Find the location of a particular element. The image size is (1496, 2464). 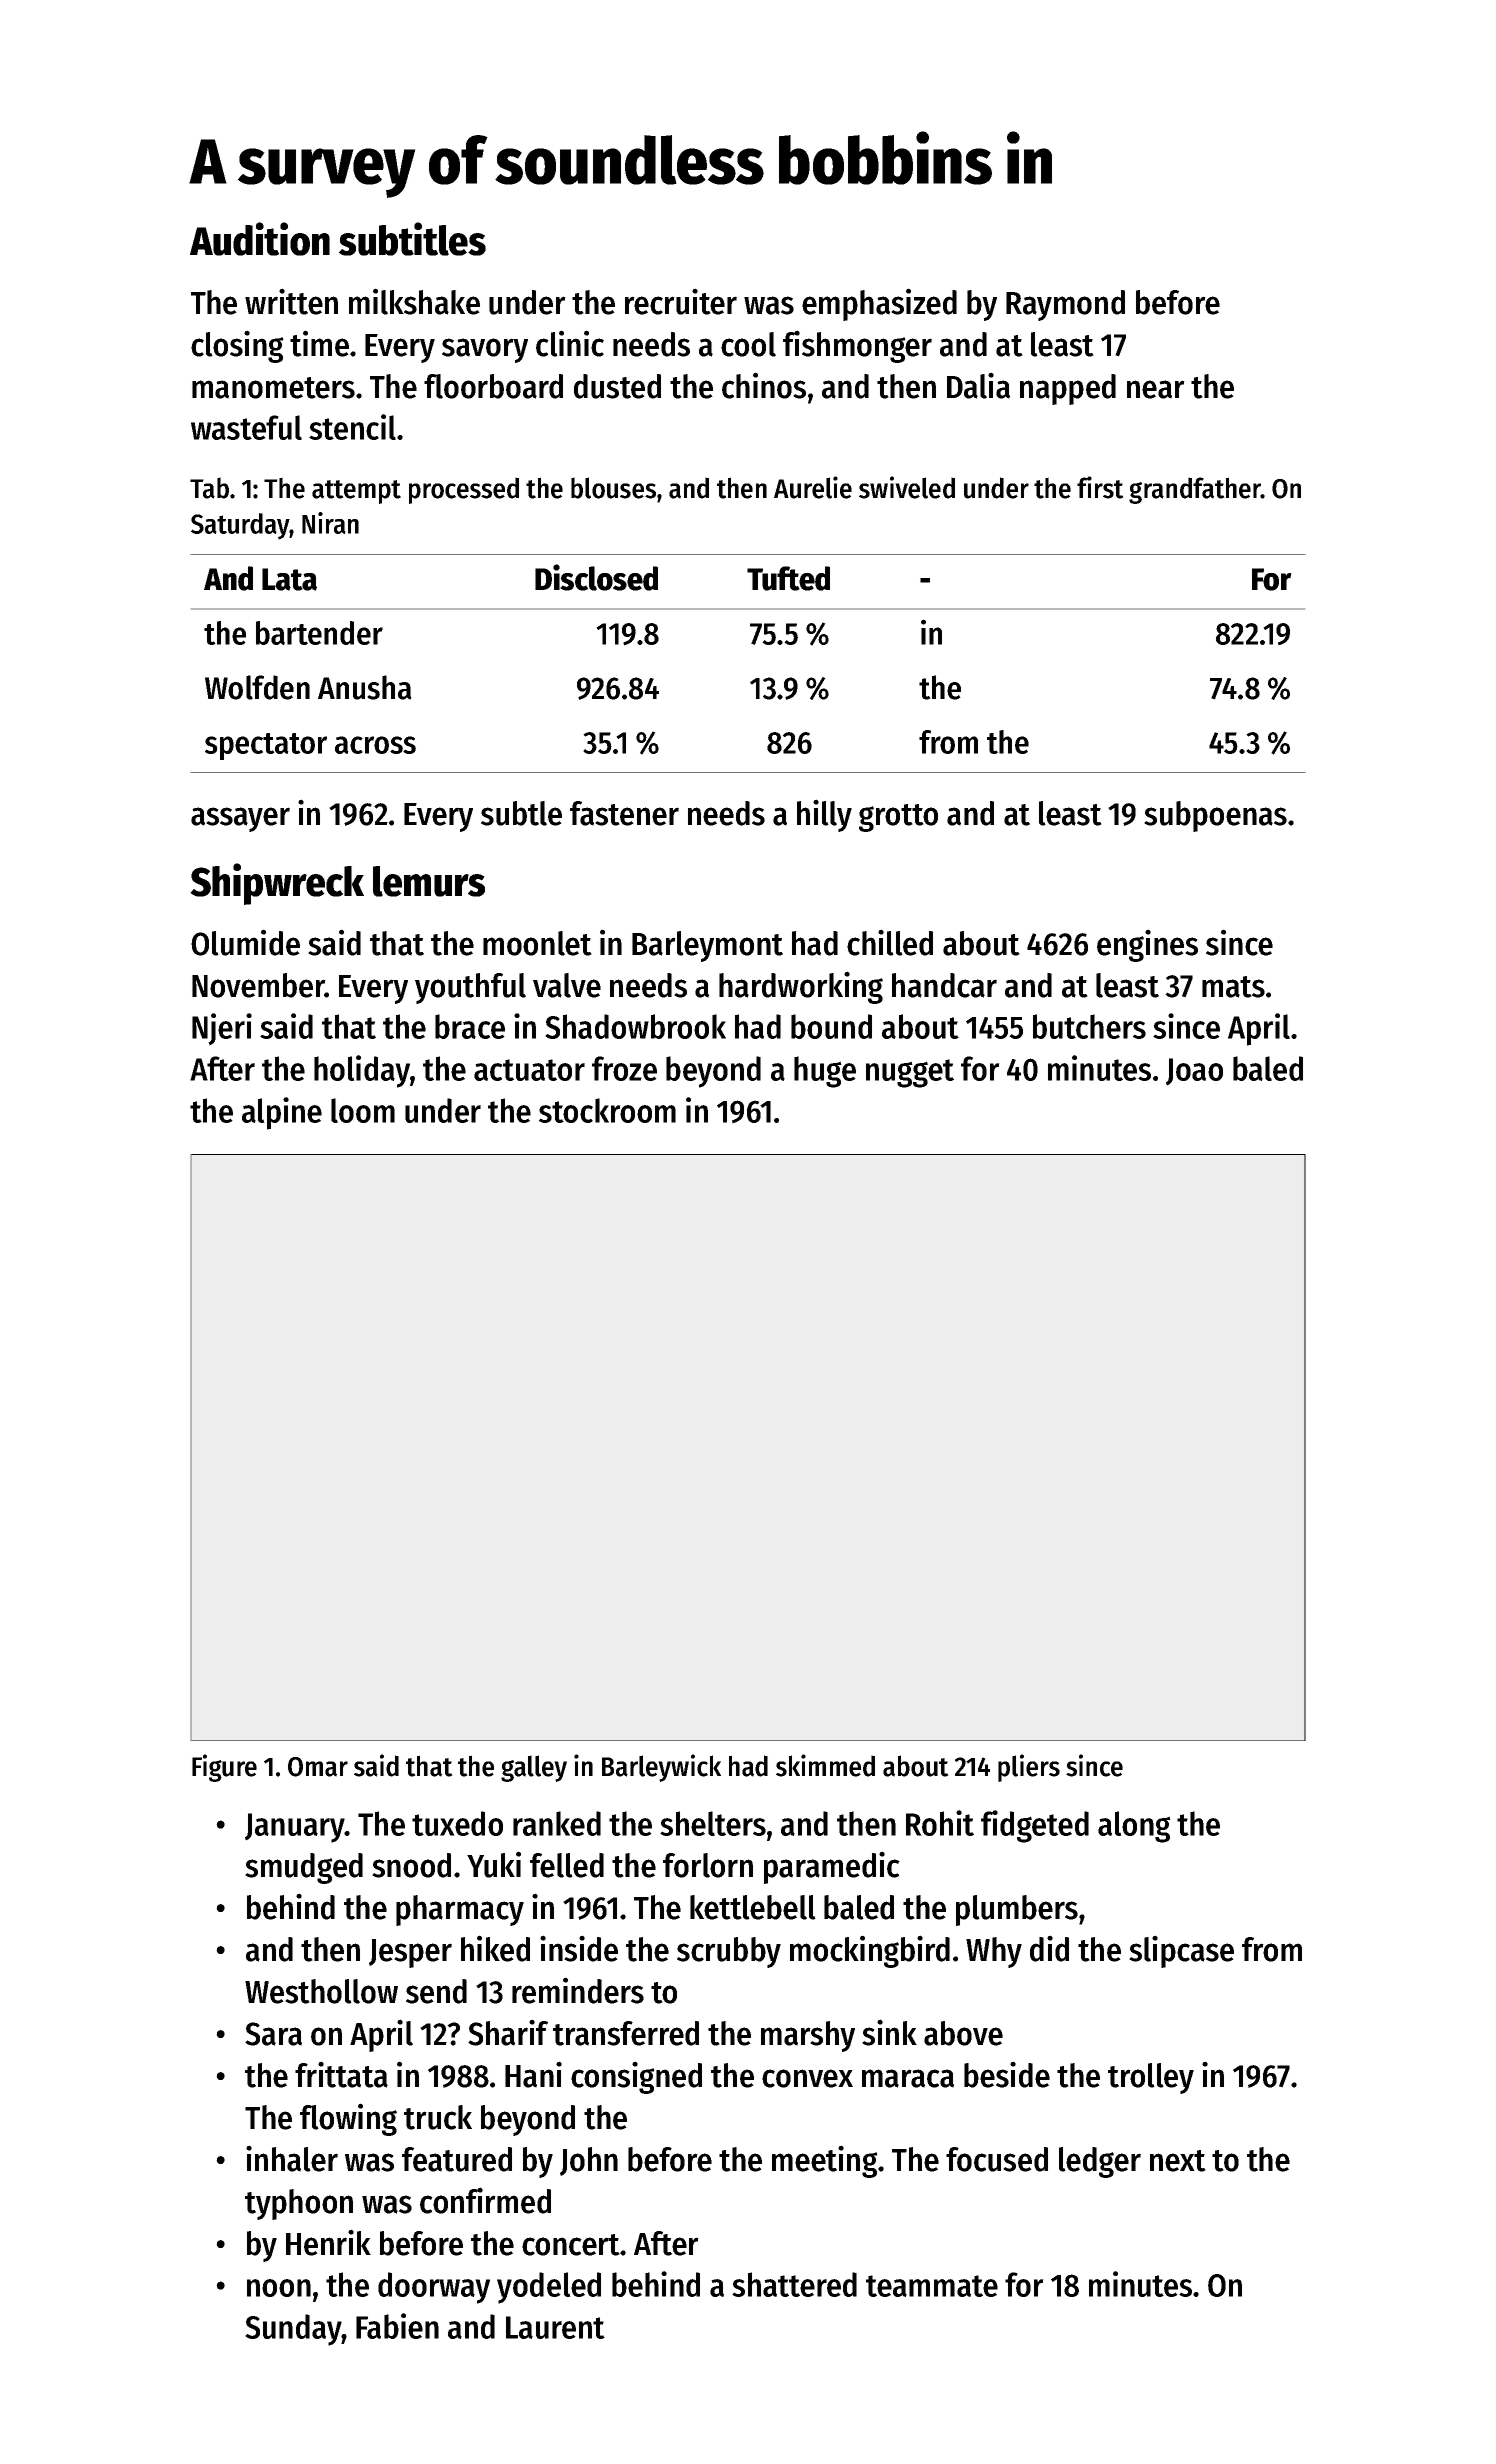

Tufted is located at coordinates (788, 578).
